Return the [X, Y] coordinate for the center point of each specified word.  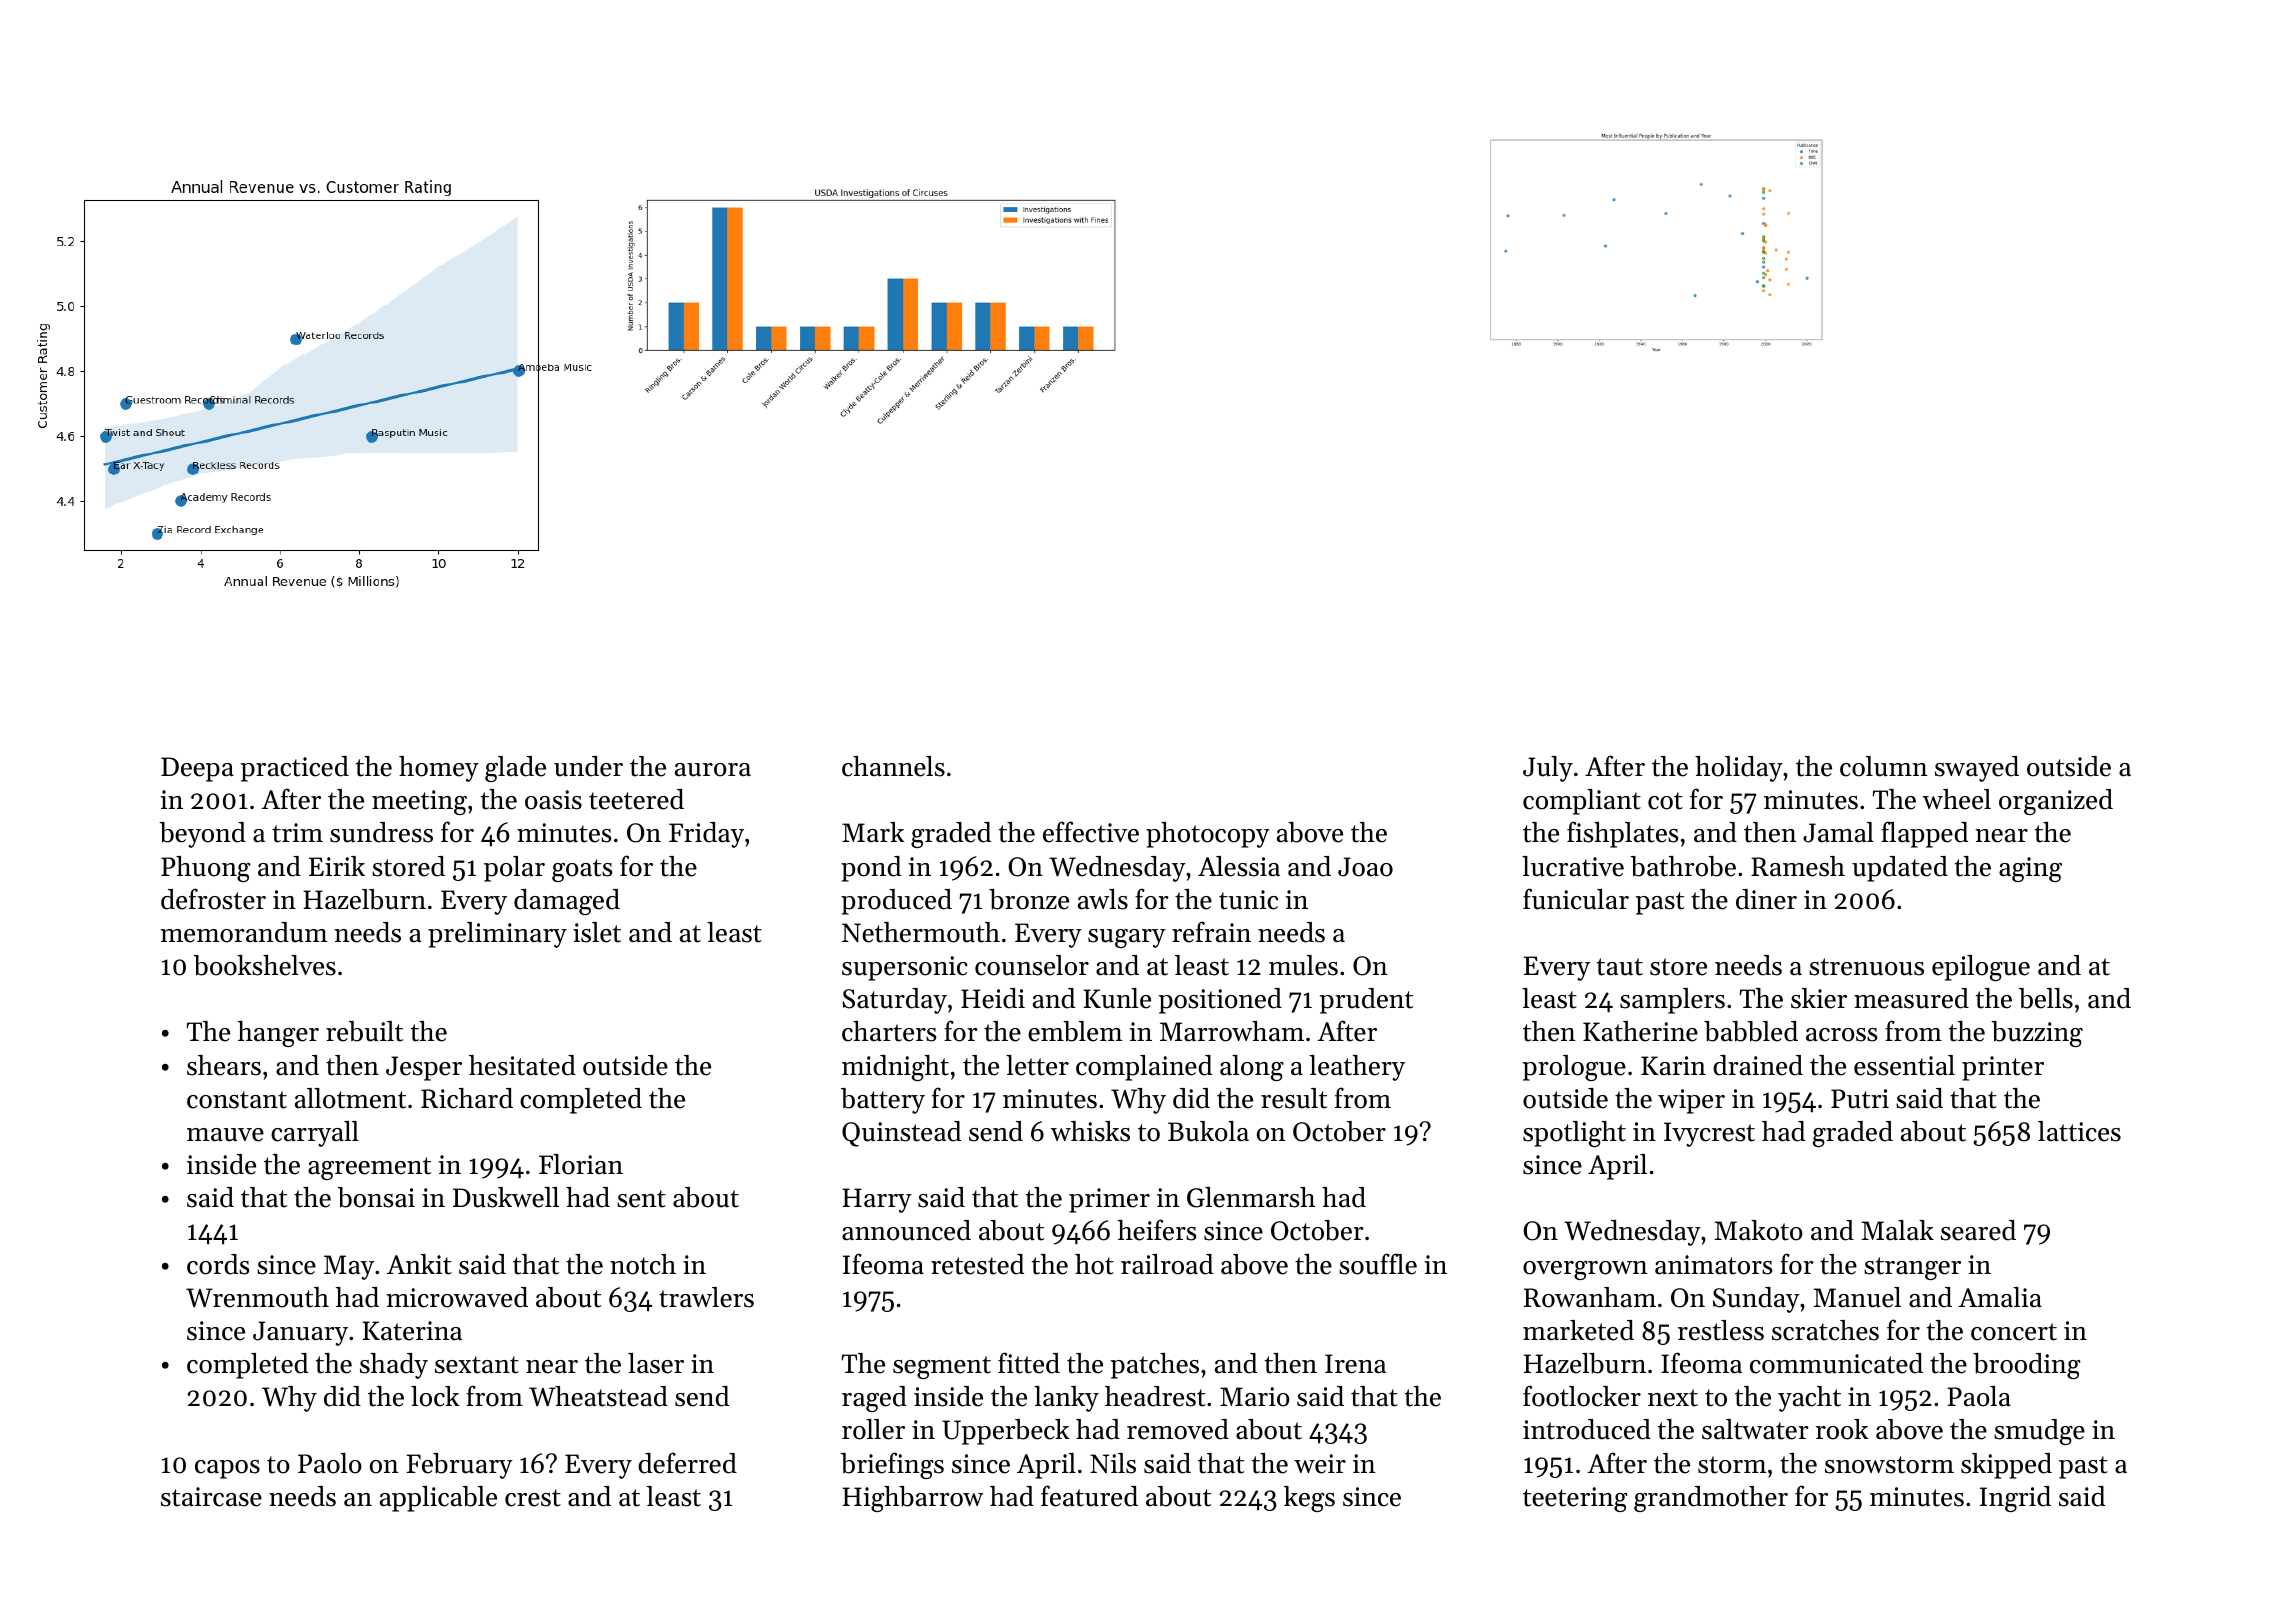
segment [942, 1367]
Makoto [1758, 1230]
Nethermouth [921, 932]
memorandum [244, 932]
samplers [1672, 1001]
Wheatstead [598, 1396]
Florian [581, 1164]
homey [439, 769]
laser [656, 1363]
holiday [1739, 769]
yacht [1809, 1399]
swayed [1977, 769]
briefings [892, 1465]
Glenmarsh [1251, 1197]
